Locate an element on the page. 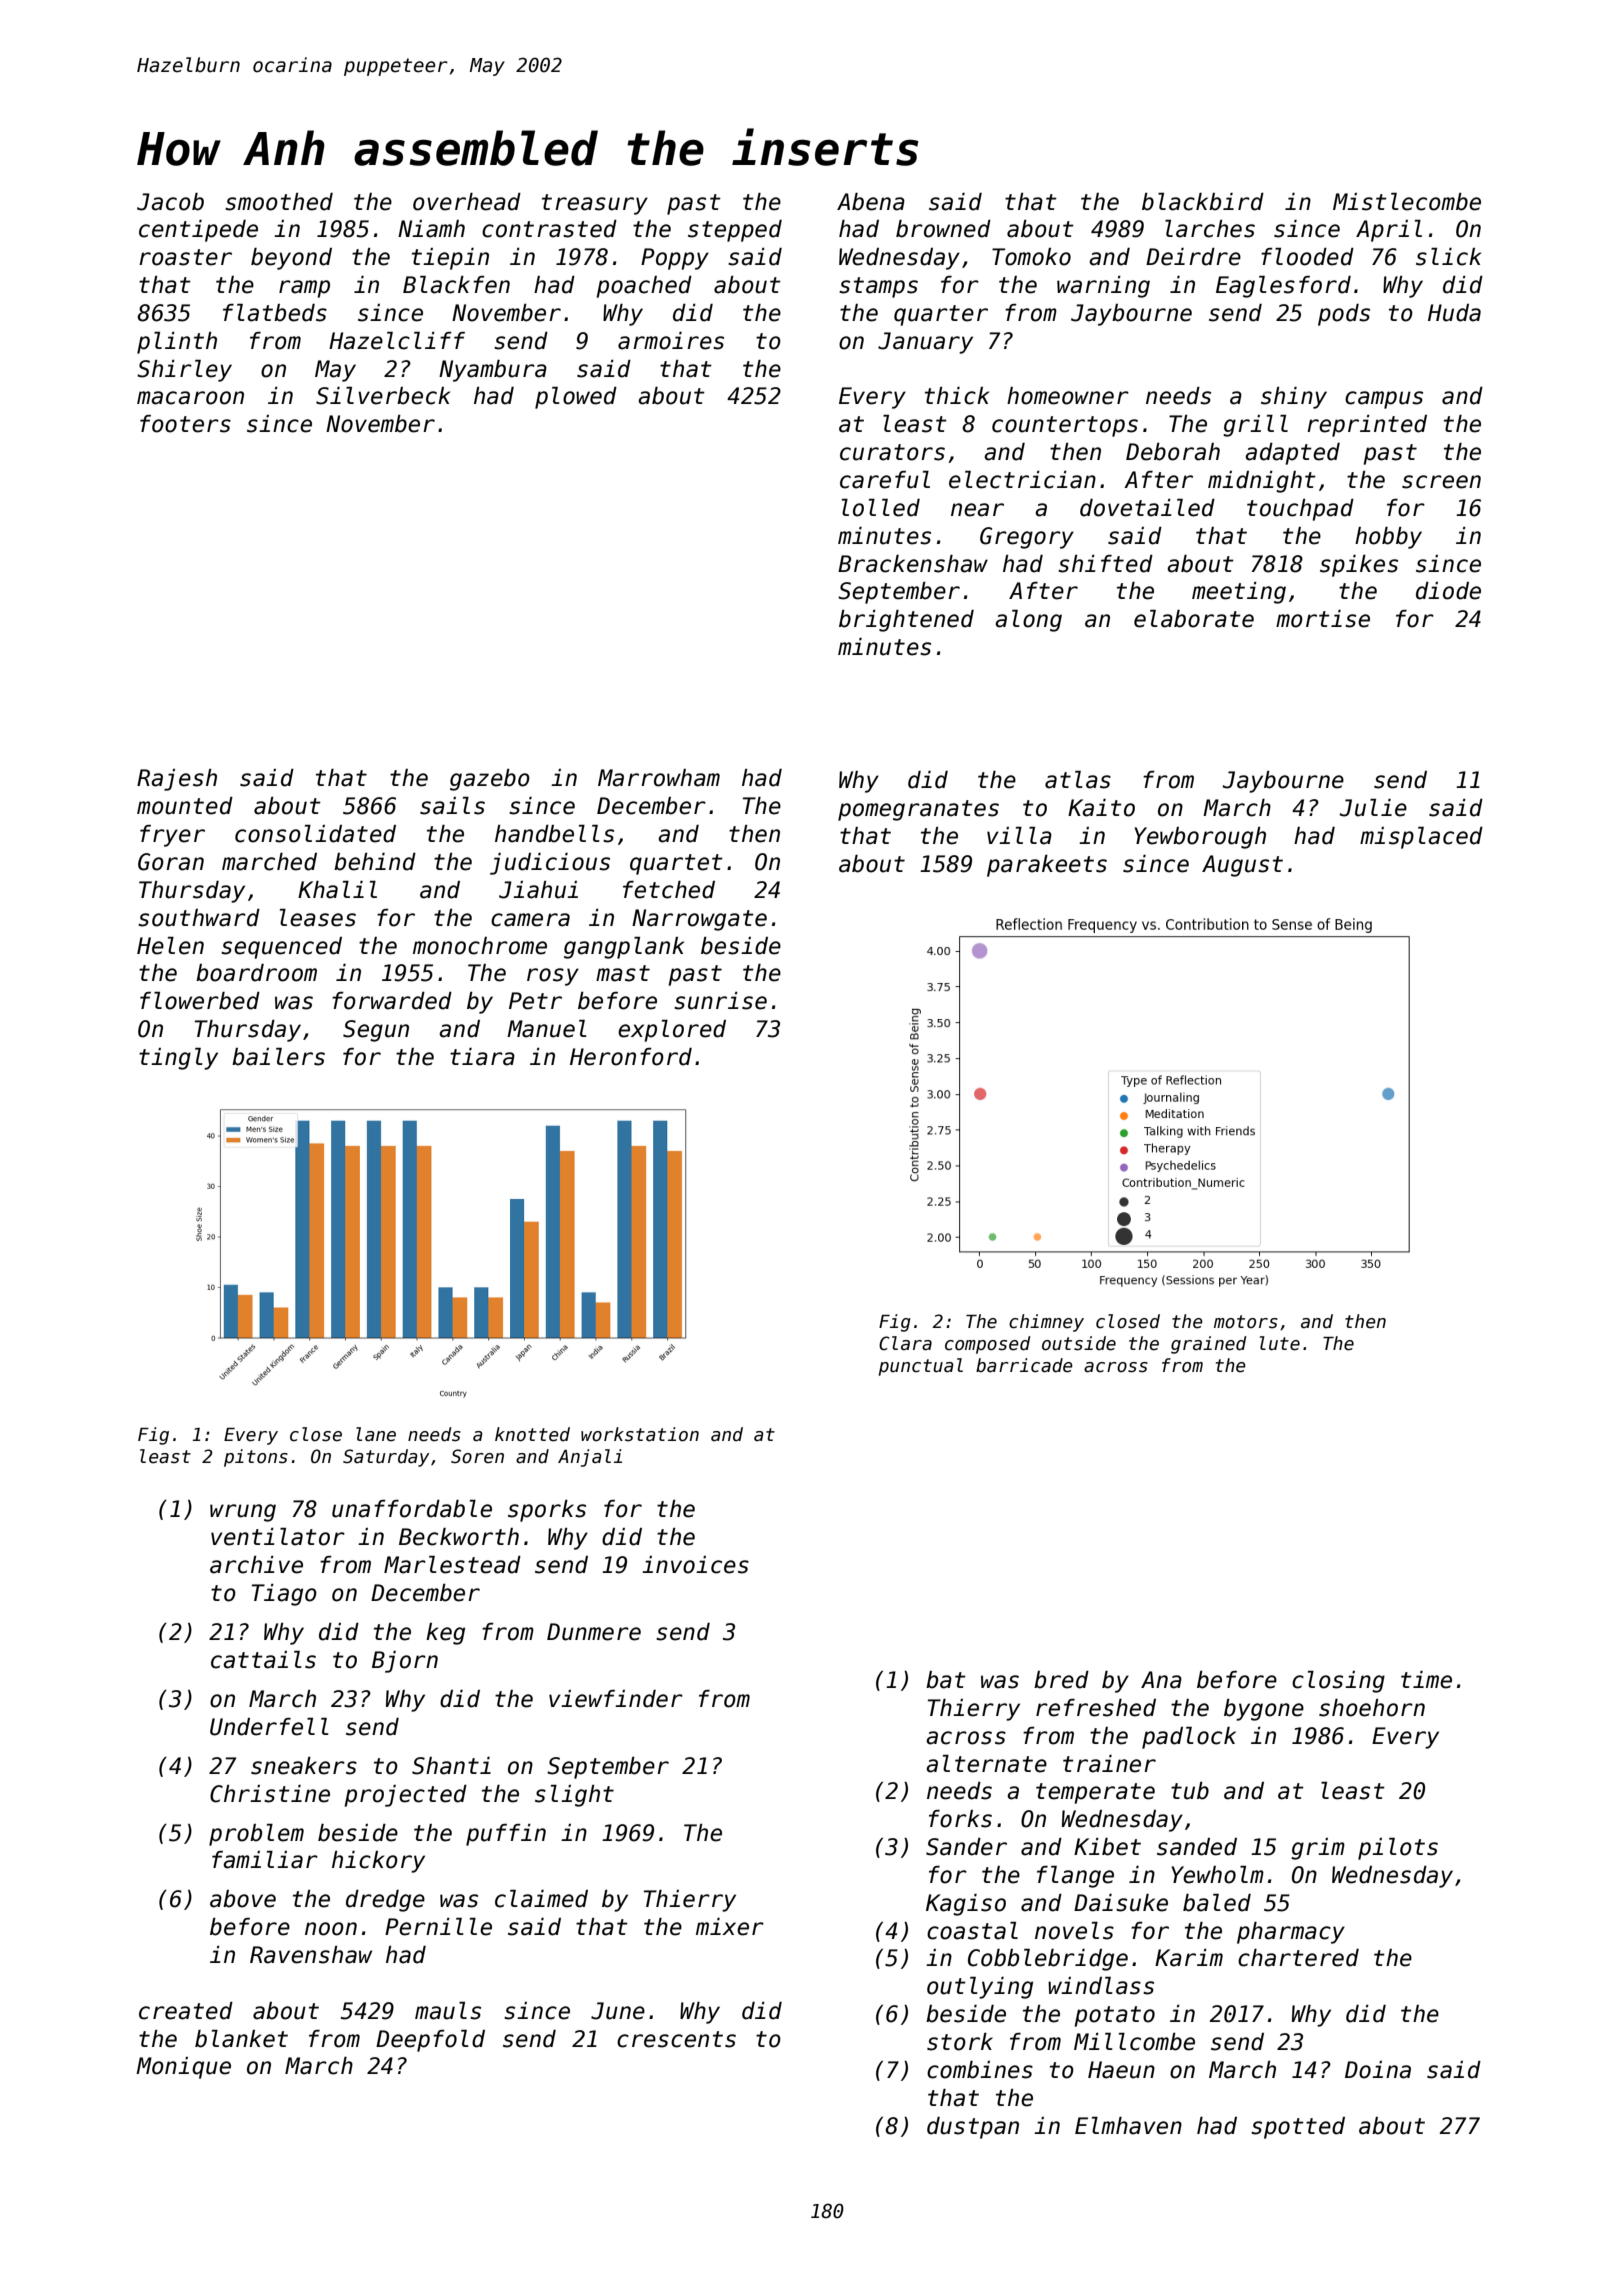  lane is located at coordinates (376, 1434).
